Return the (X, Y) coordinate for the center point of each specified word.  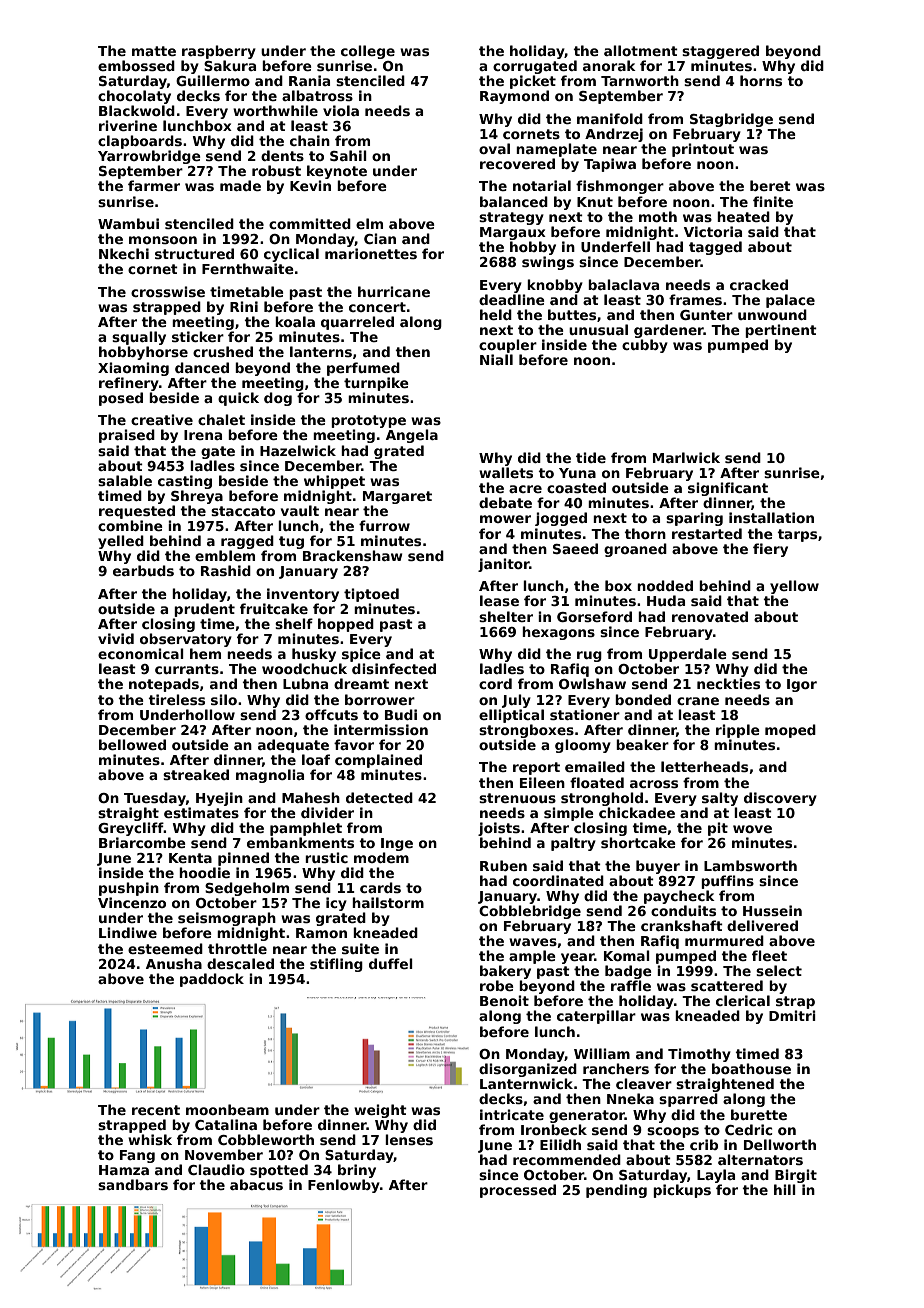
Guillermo (213, 80)
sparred (688, 1100)
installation (771, 517)
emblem (225, 555)
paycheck (679, 897)
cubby (645, 346)
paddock (212, 980)
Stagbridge (731, 120)
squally (139, 338)
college (368, 52)
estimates (201, 812)
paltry (573, 844)
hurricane (394, 291)
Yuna (577, 473)
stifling (336, 965)
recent (156, 1110)
